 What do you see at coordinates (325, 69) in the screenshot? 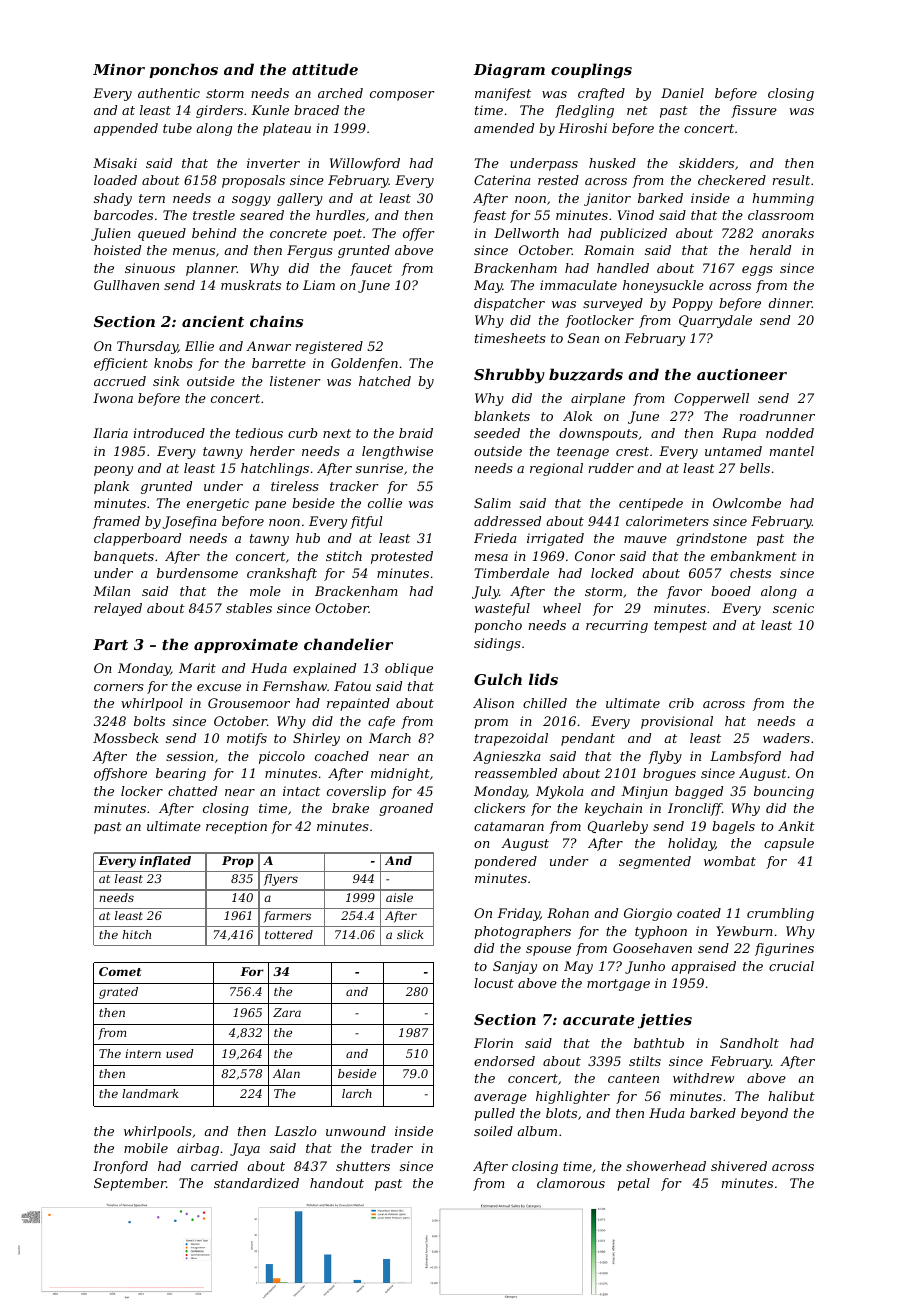
I see `attitude` at bounding box center [325, 69].
